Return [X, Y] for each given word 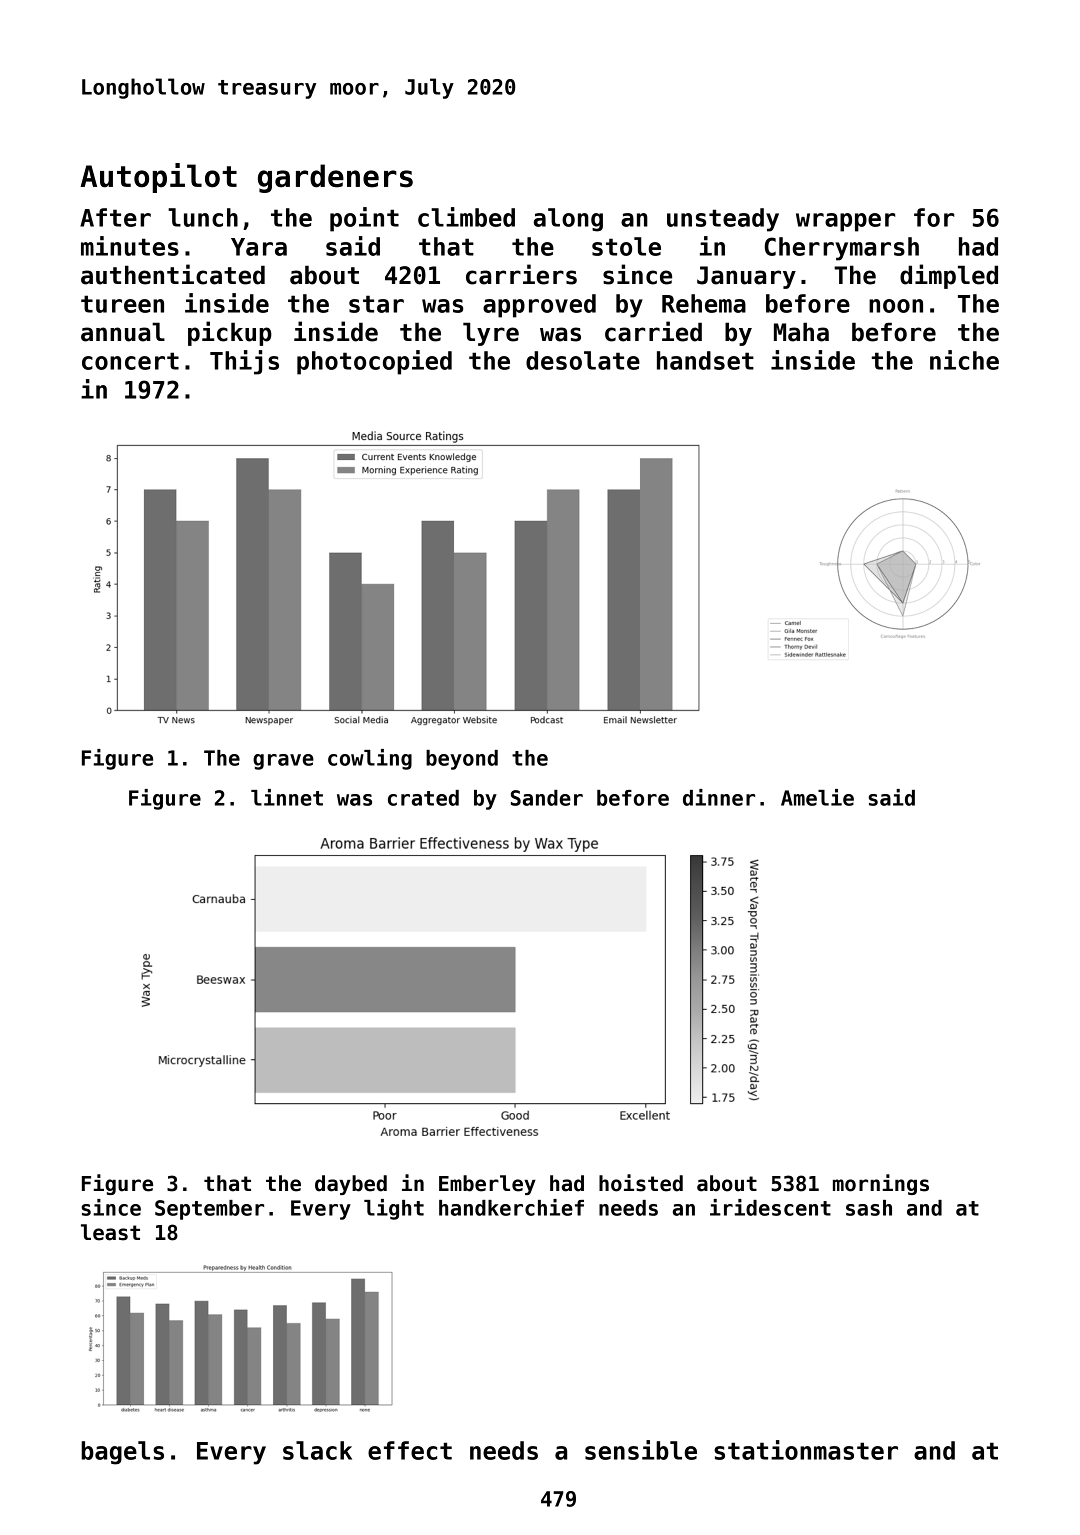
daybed [351, 1185]
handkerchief [511, 1207]
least [110, 1232]
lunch [203, 217]
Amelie [817, 797]
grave [283, 762]
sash [869, 1208]
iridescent [770, 1207]
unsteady [723, 220]
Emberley [487, 1185]
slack [317, 1450]
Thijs [244, 362]
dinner [719, 797]
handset [705, 360]
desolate [583, 360]
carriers [521, 274]
